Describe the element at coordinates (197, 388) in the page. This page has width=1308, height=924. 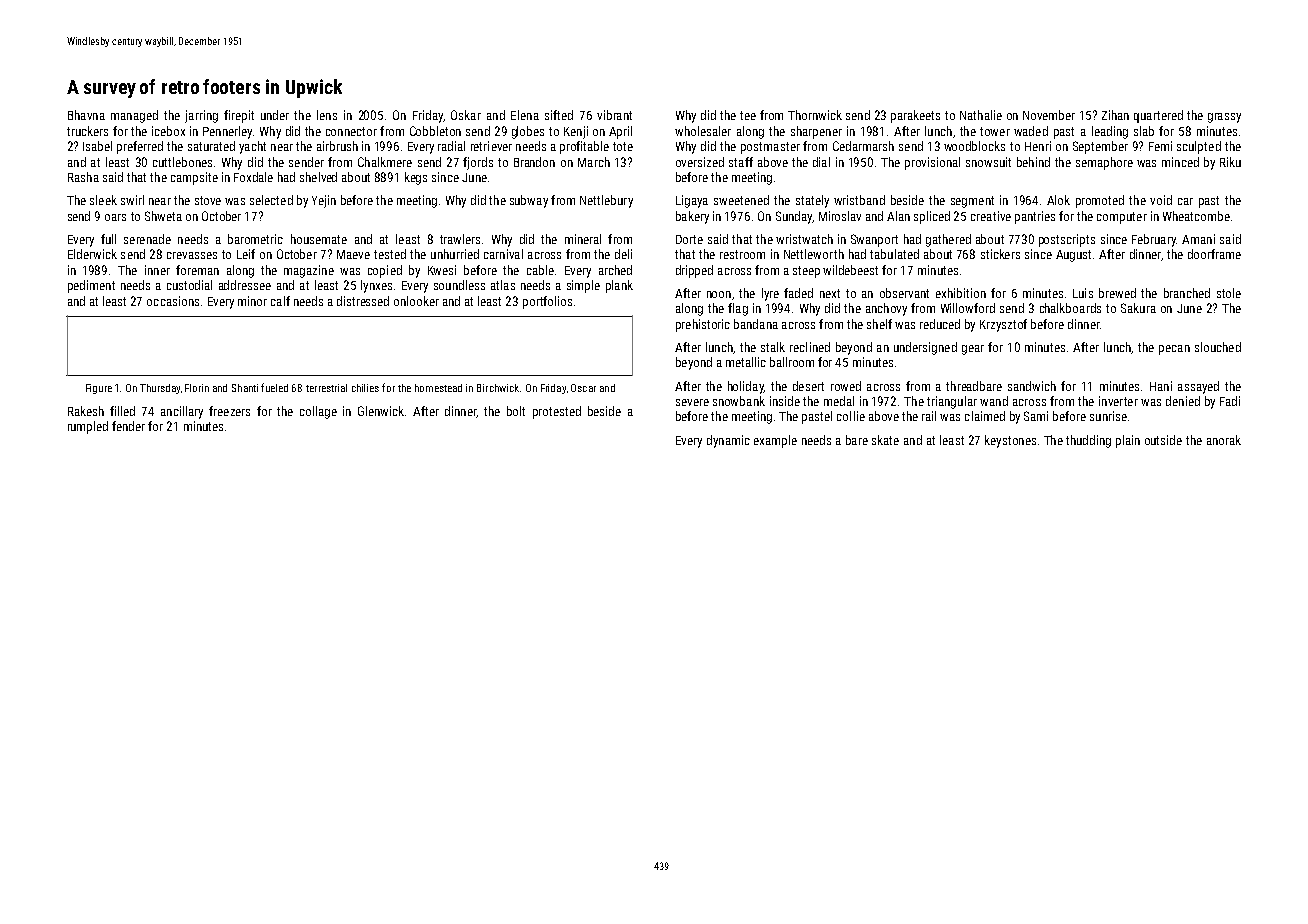
I see `Florin` at that location.
